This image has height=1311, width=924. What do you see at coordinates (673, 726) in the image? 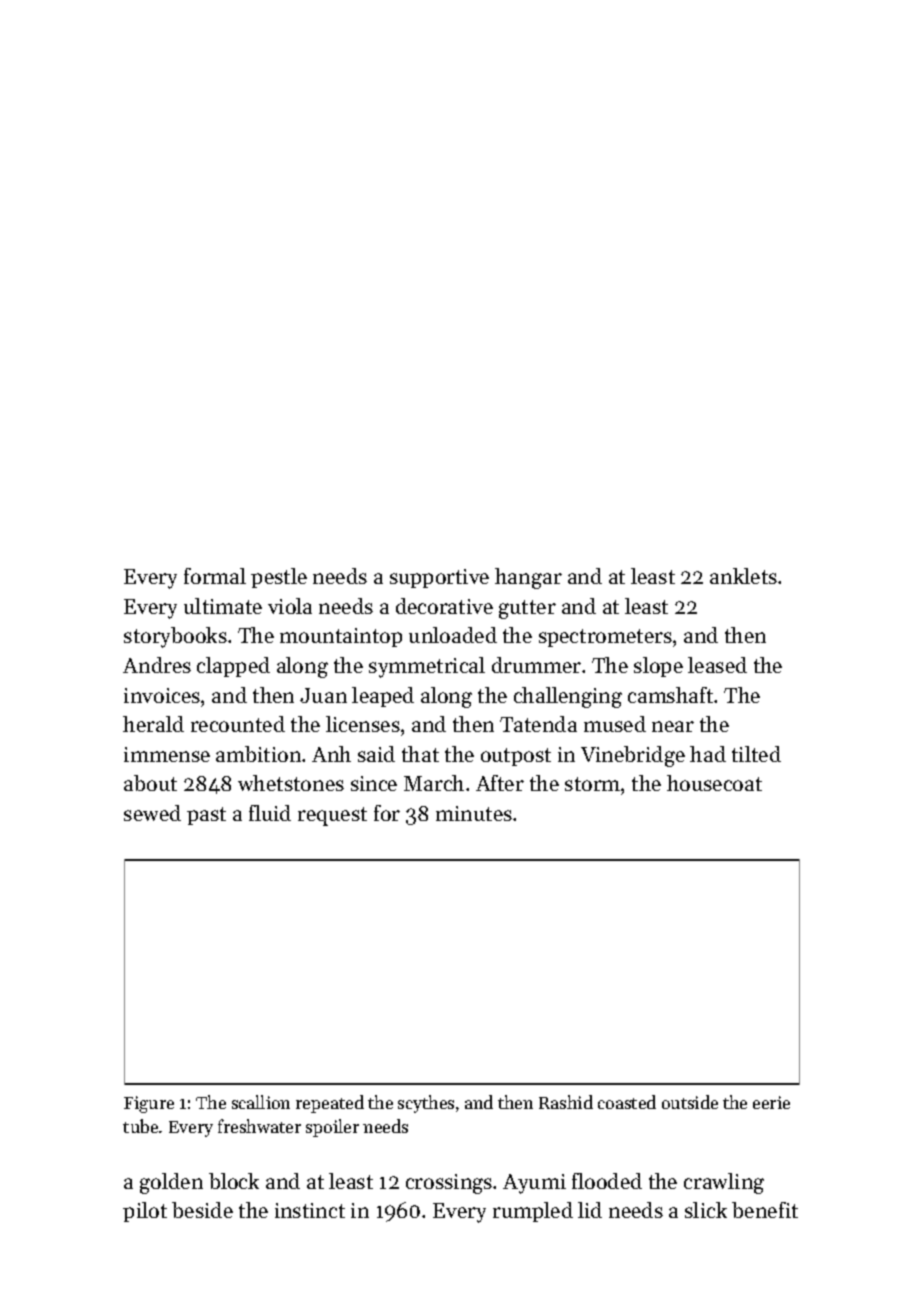
I see `near` at bounding box center [673, 726].
